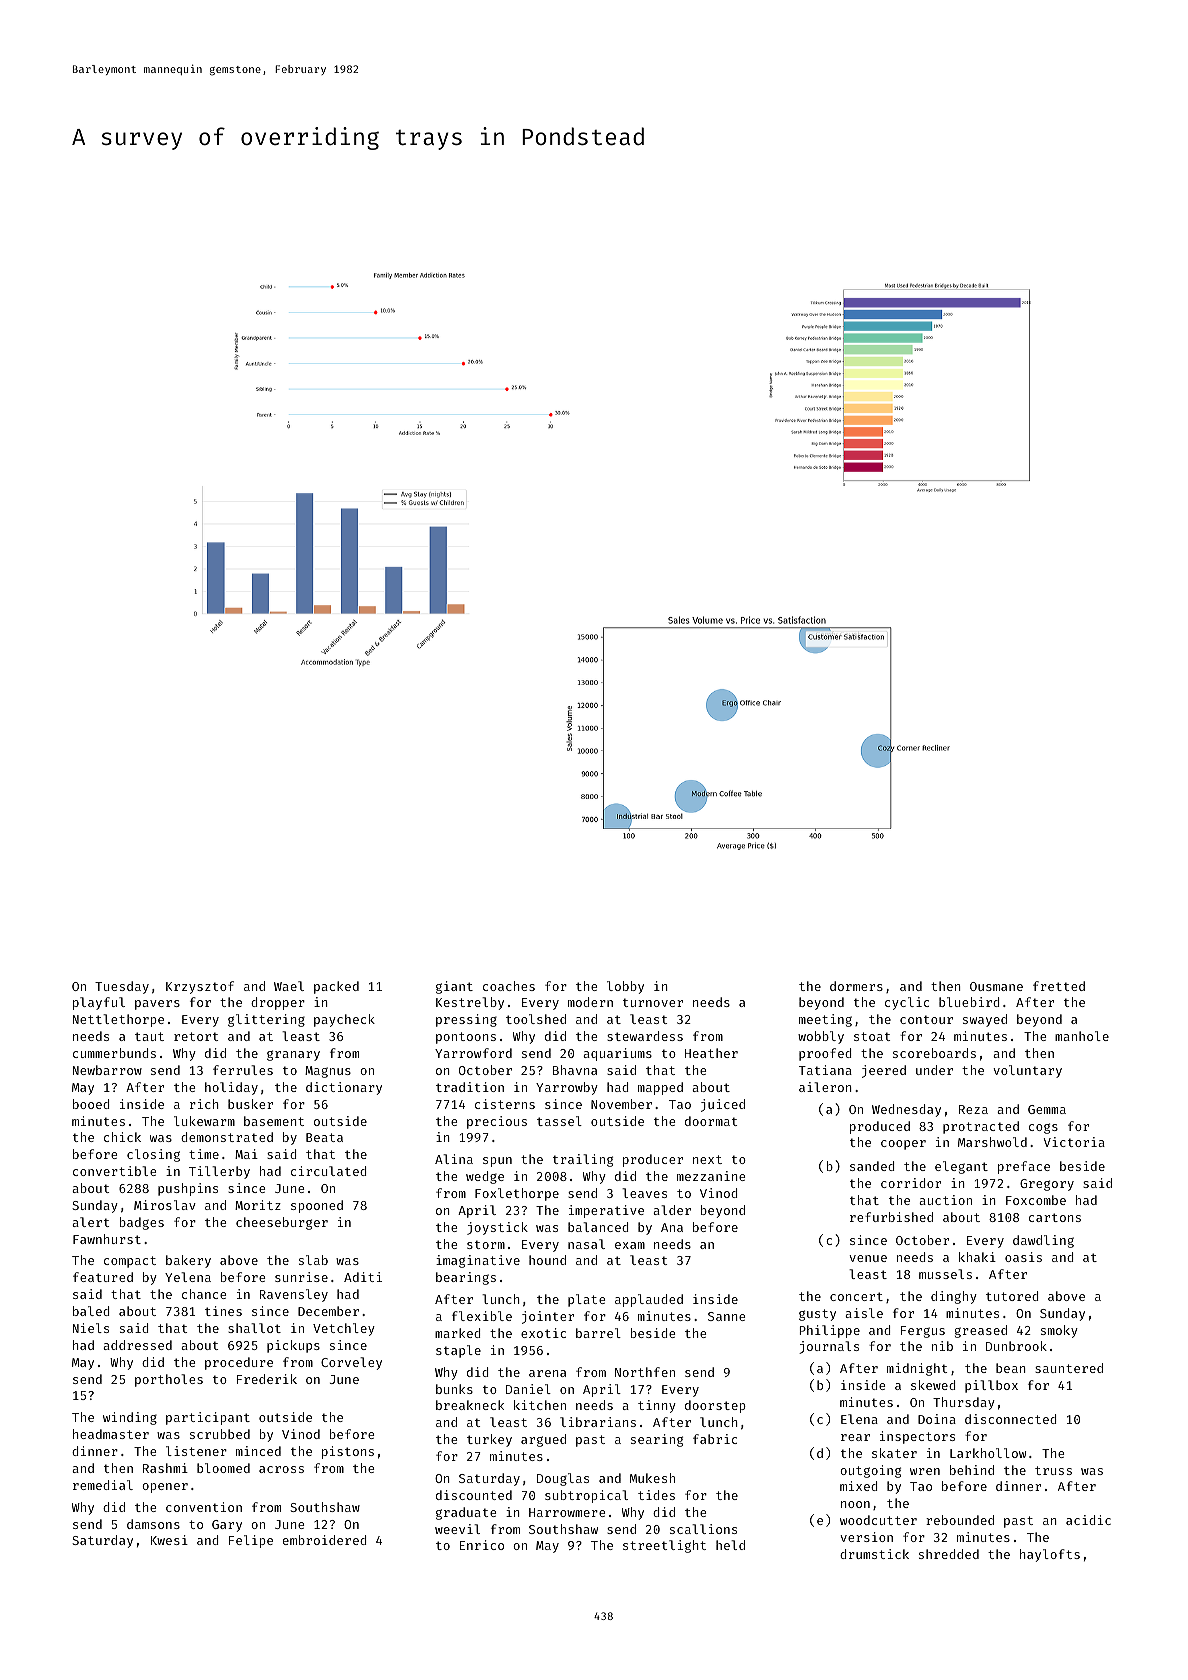  I want to click on Sanne, so click(726, 1316).
